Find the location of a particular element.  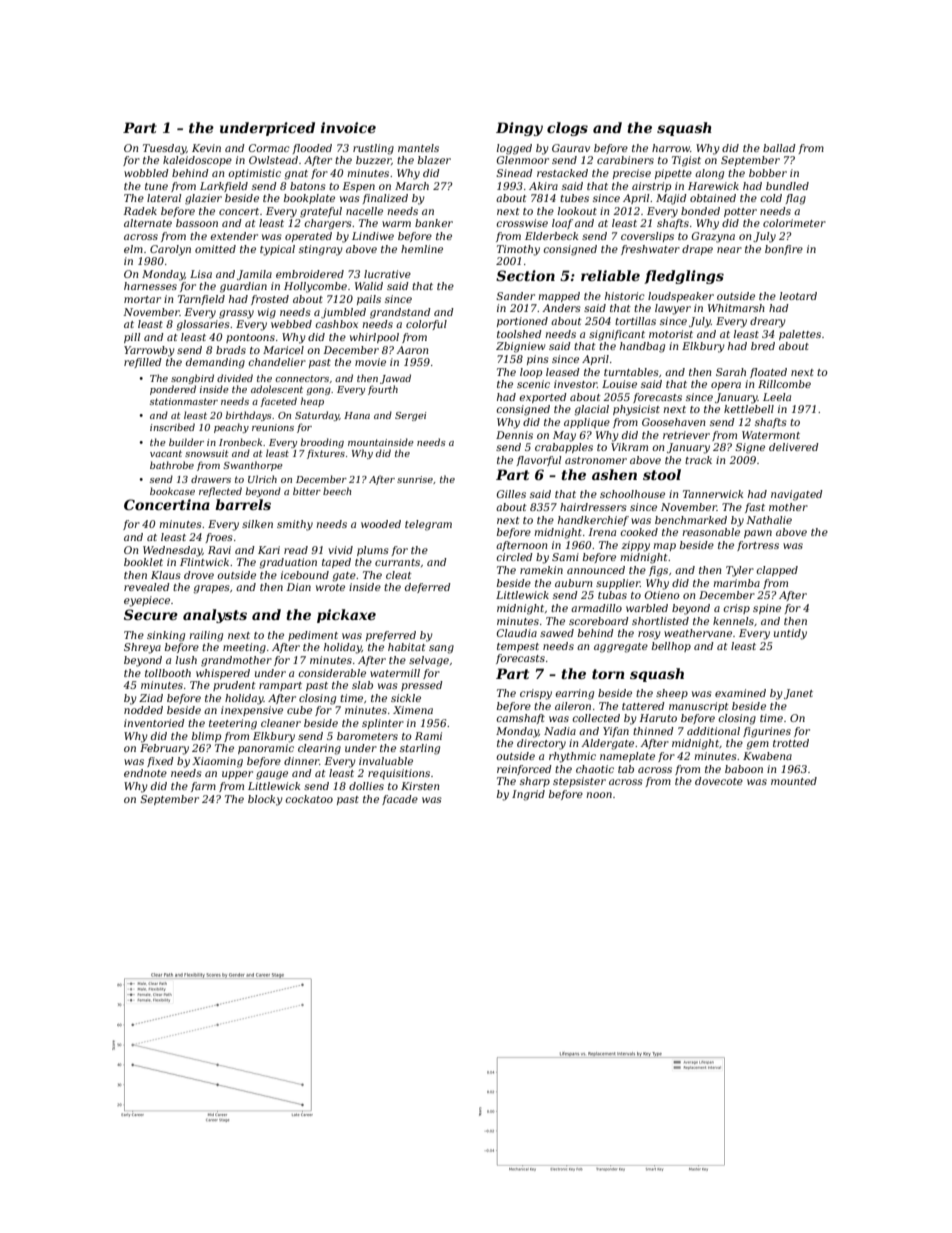

inscribed is located at coordinates (172, 427).
